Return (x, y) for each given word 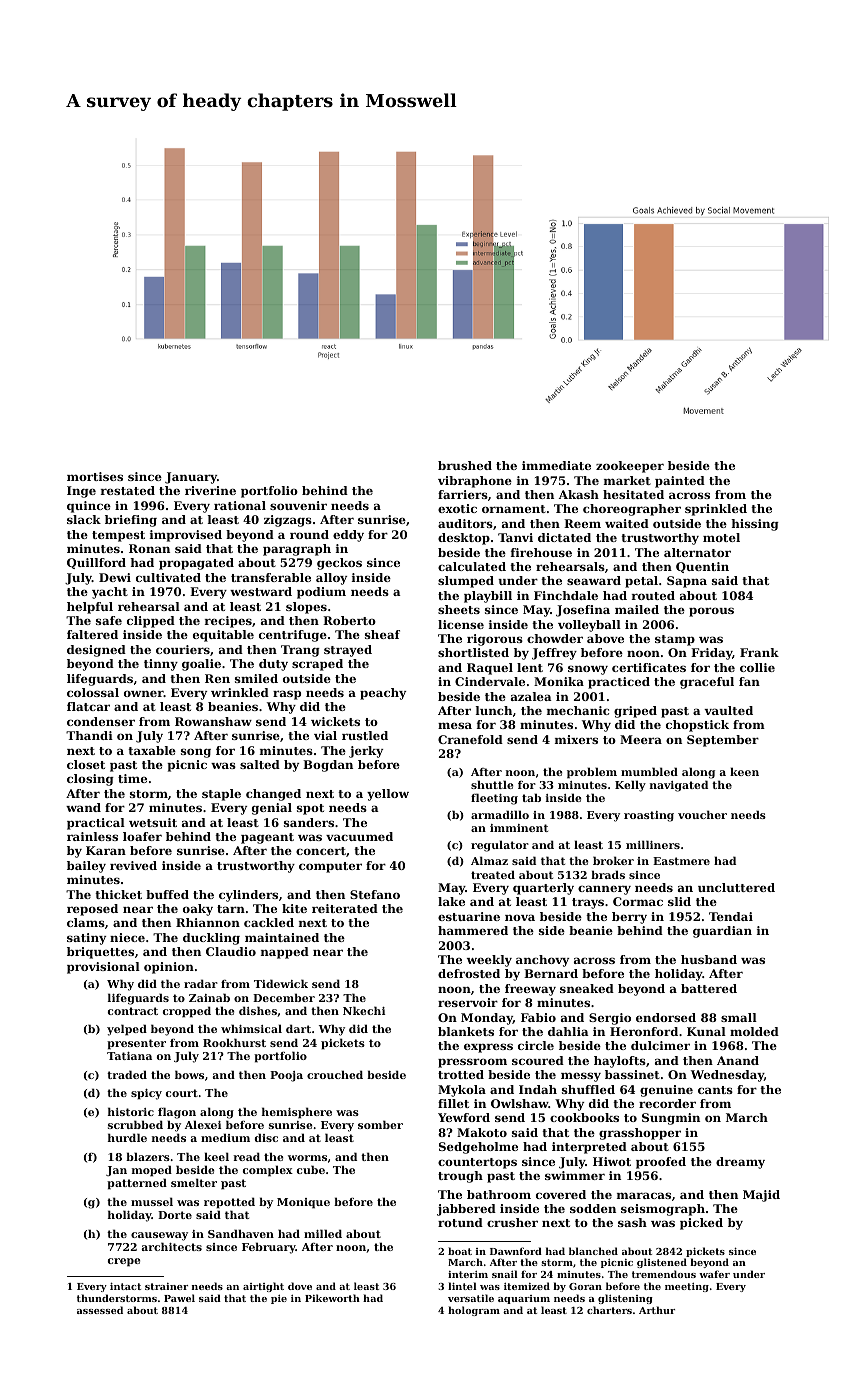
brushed (465, 465)
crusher (512, 1222)
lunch (494, 710)
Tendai (731, 916)
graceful (707, 683)
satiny (86, 939)
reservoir (468, 1002)
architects (171, 1246)
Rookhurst (234, 1042)
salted (260, 764)
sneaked (587, 988)
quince (89, 507)
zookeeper (630, 467)
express (488, 1048)
